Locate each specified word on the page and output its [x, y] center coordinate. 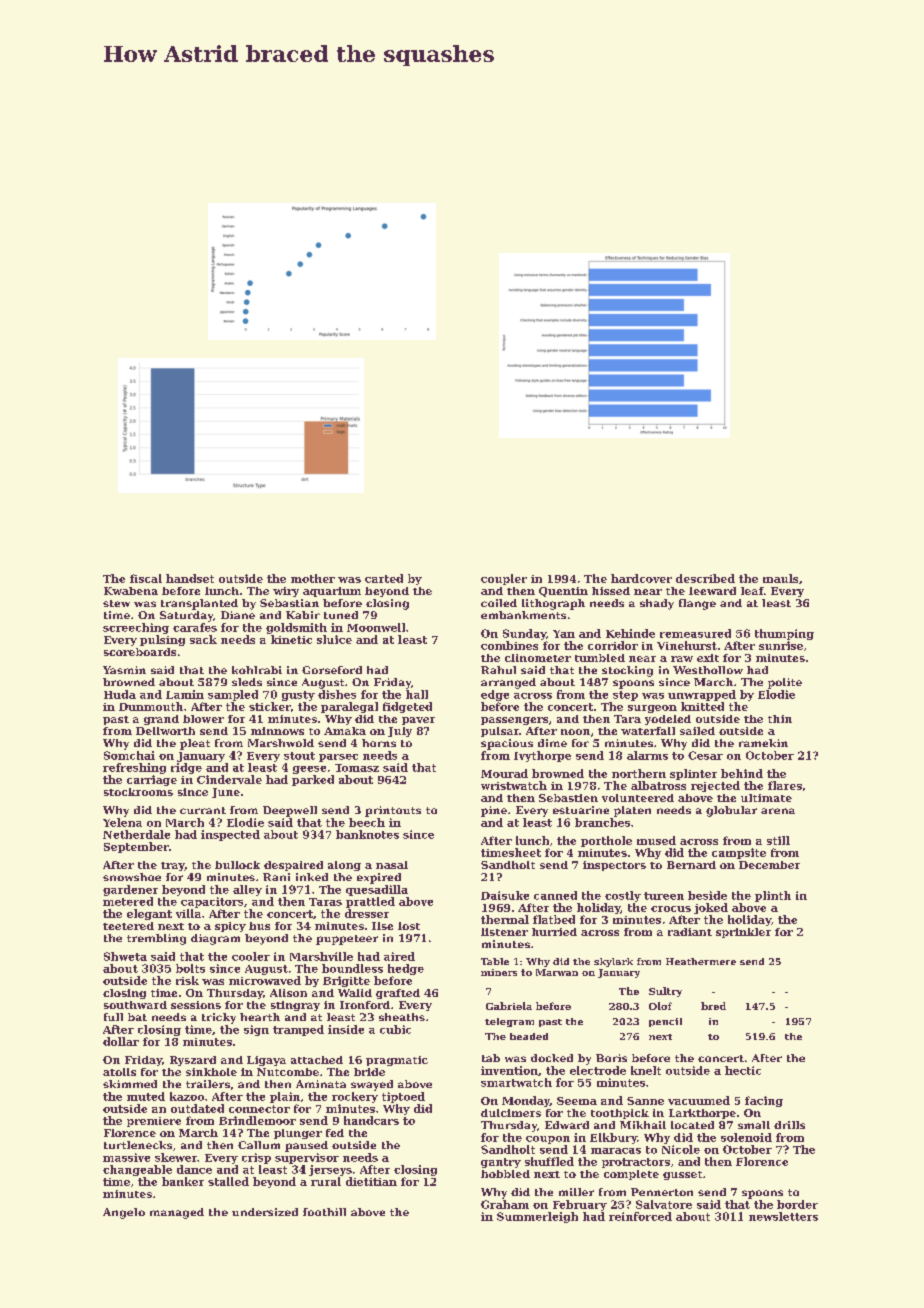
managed [177, 1213]
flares [785, 785]
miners [499, 972]
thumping [784, 634]
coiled [499, 603]
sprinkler [743, 933]
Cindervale [229, 779]
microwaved [265, 980]
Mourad [504, 773]
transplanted [199, 604]
